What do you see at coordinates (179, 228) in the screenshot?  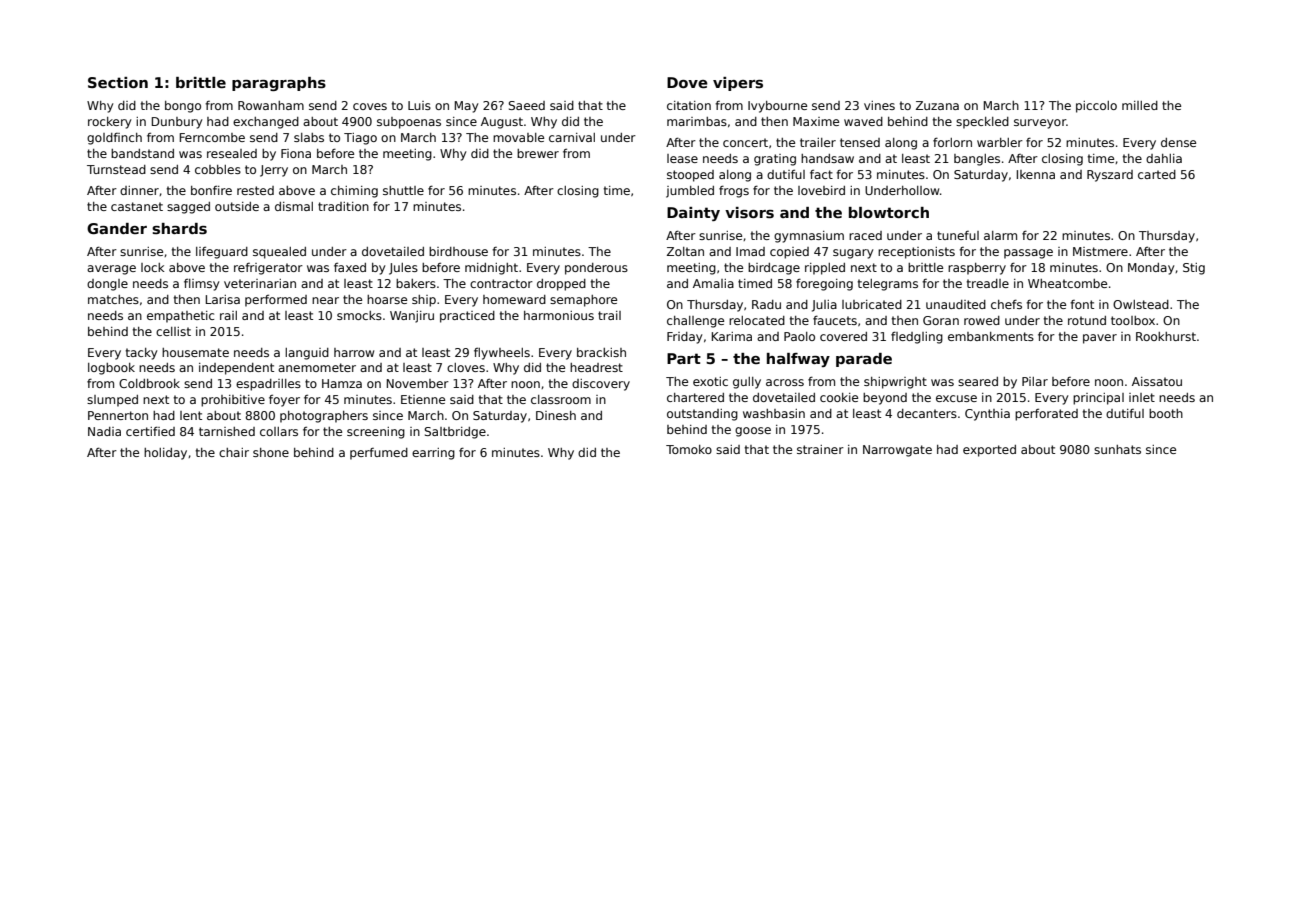 I see `shards` at bounding box center [179, 228].
